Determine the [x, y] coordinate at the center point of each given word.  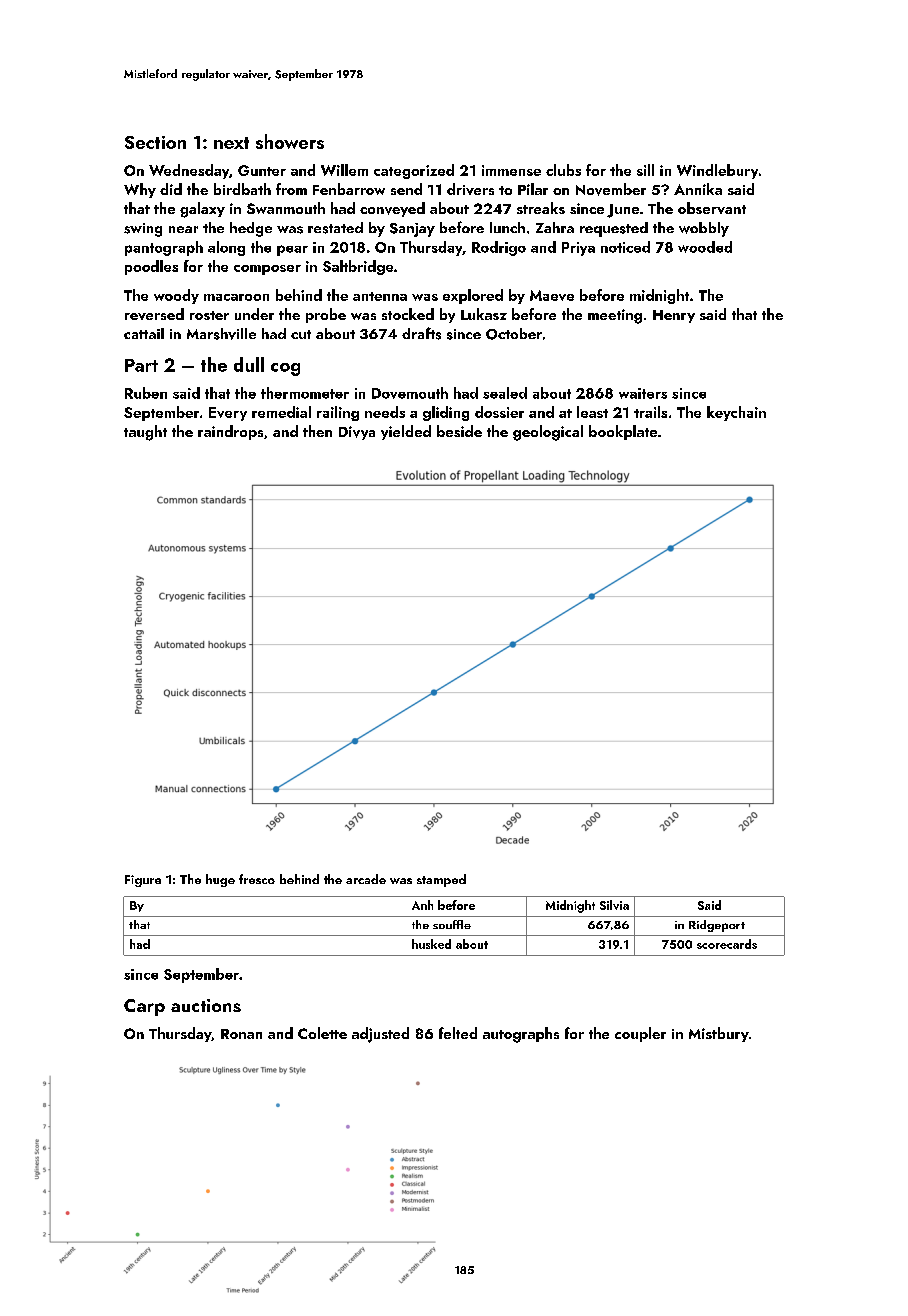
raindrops [230, 432]
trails [650, 412]
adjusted [380, 1035]
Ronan [241, 1034]
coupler [640, 1034]
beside [459, 431]
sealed [505, 393]
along [226, 248]
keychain [736, 413]
